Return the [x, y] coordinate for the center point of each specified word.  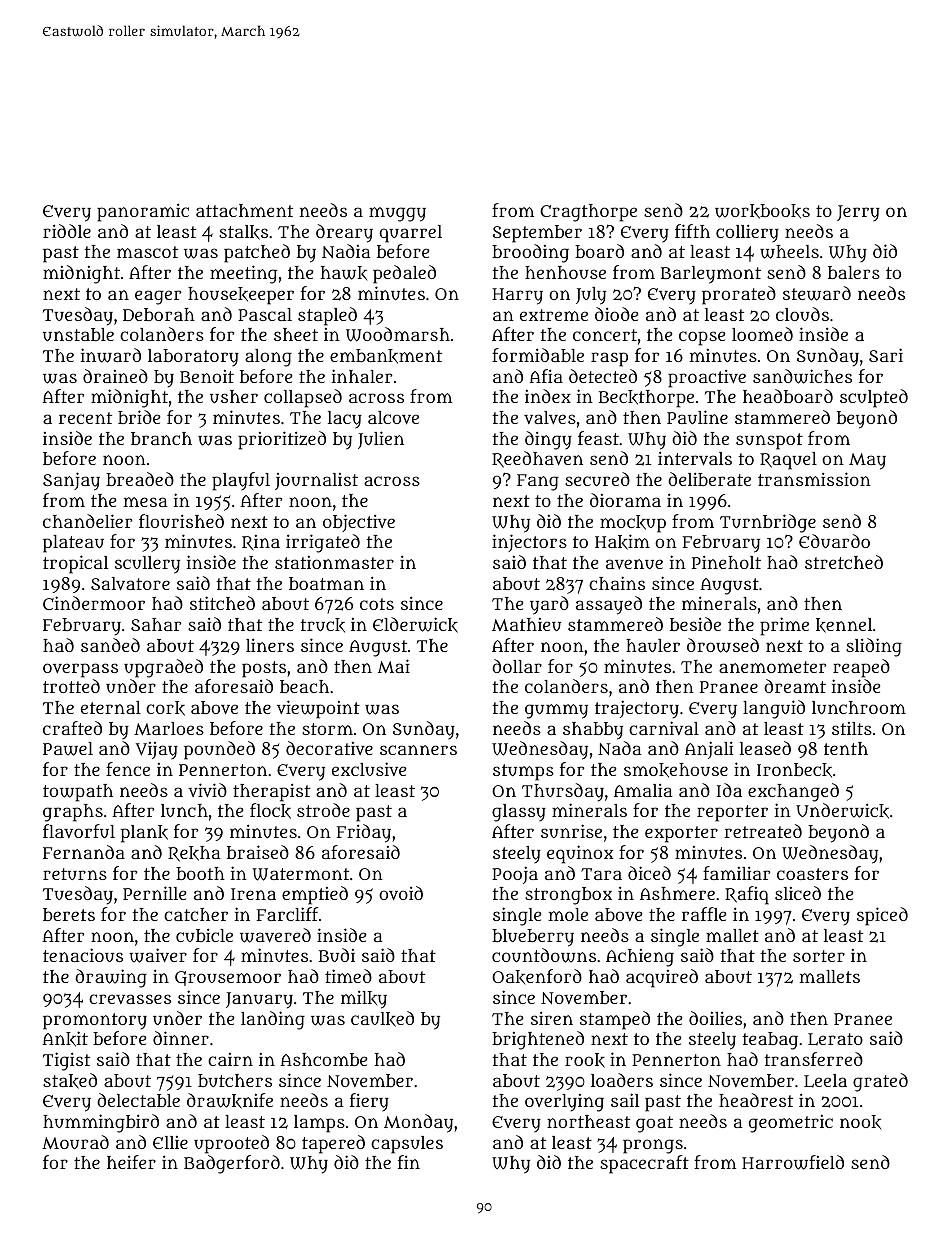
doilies [715, 1018]
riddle [67, 231]
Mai [394, 666]
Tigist [66, 1061]
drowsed [723, 645]
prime [784, 626]
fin [409, 1162]
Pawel [68, 749]
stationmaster [334, 562]
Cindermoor [94, 603]
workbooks [762, 211]
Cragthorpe [588, 213]
